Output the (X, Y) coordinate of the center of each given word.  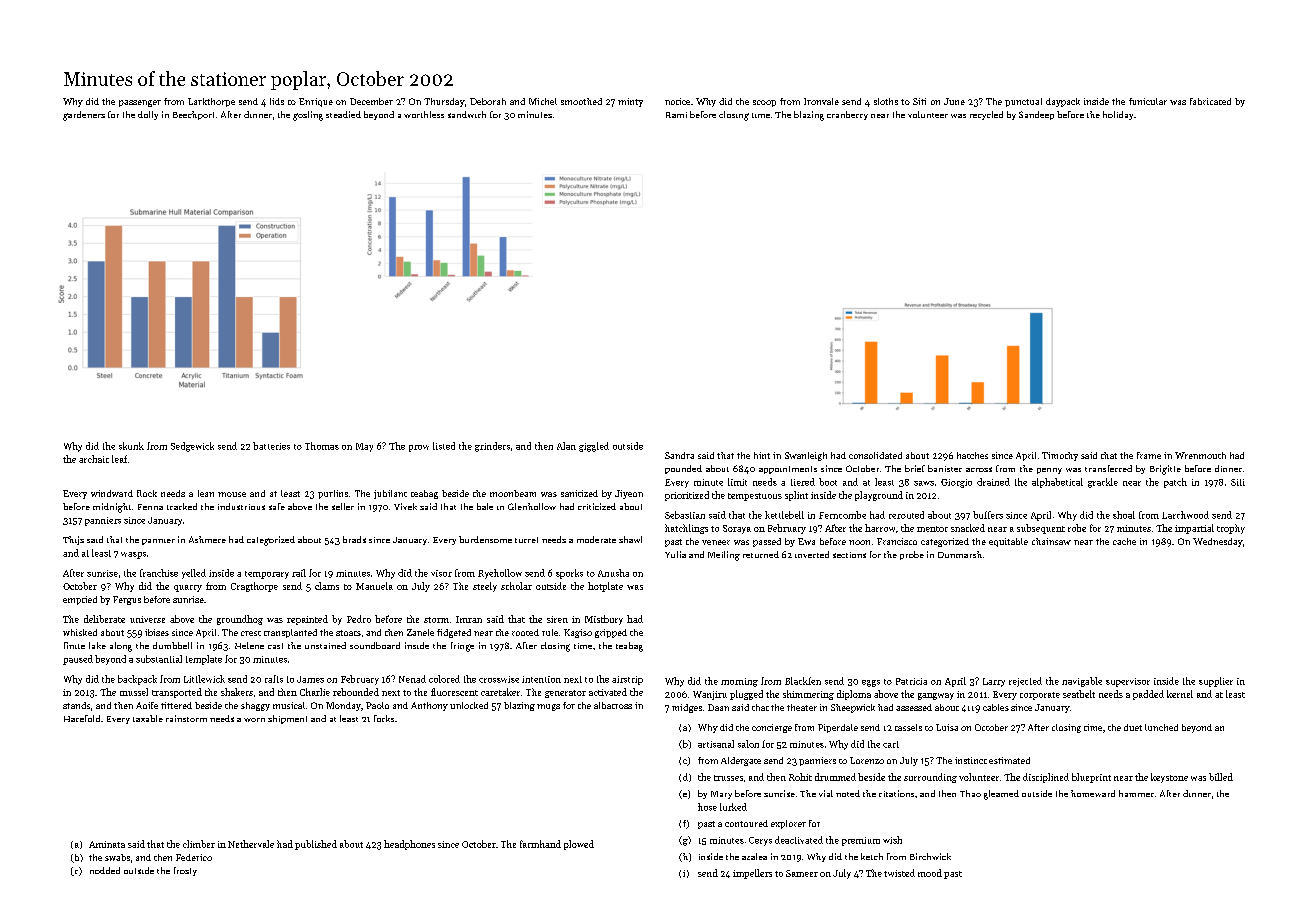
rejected (1025, 682)
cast (275, 646)
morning (739, 682)
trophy (1231, 529)
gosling (308, 116)
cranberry (847, 115)
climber (199, 844)
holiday (1118, 115)
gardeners (84, 116)
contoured (746, 823)
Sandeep (1036, 115)
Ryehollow (500, 574)
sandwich (467, 114)
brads (354, 539)
